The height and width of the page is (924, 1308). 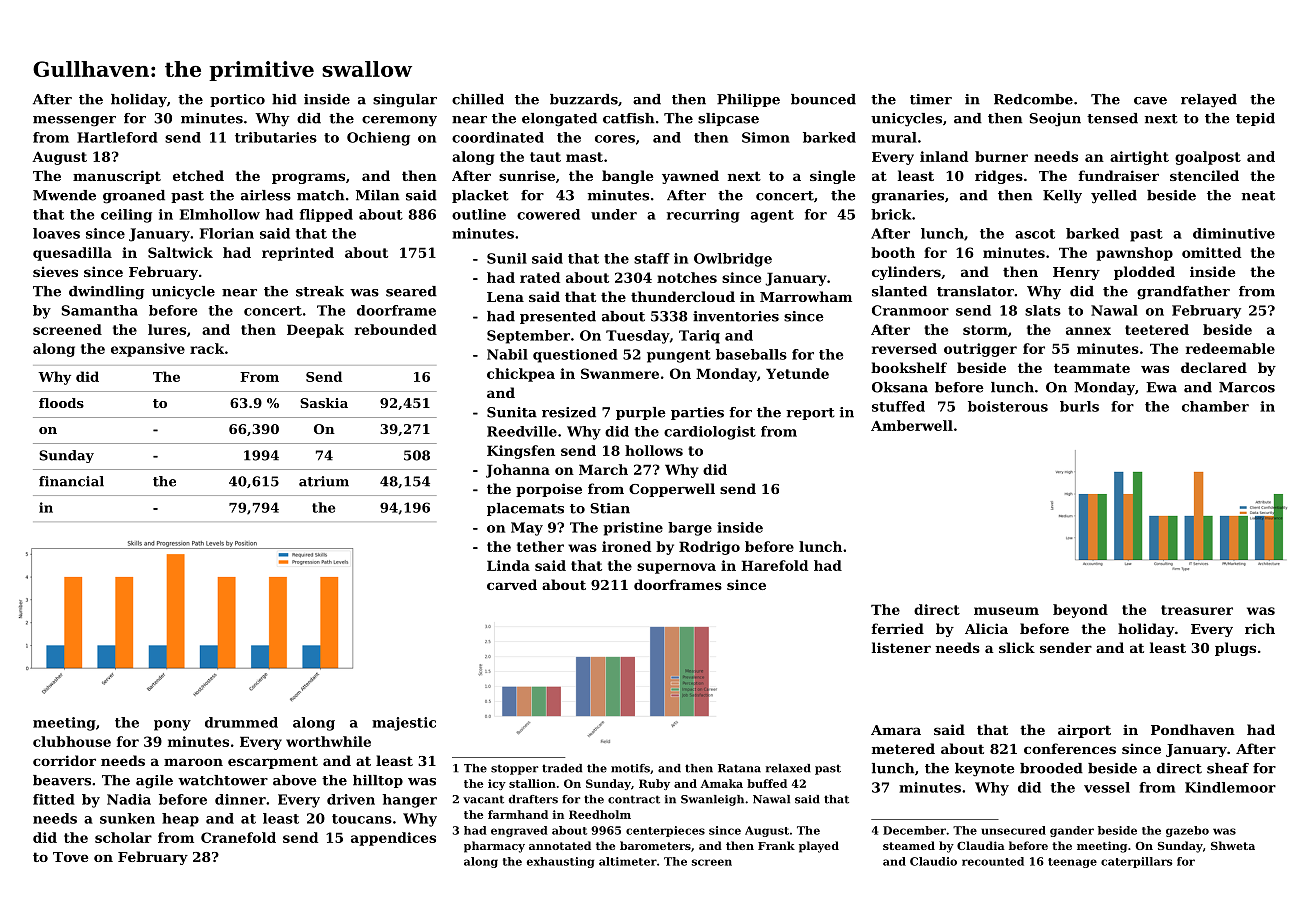 What do you see at coordinates (1006, 611) in the page?
I see `museum` at bounding box center [1006, 611].
